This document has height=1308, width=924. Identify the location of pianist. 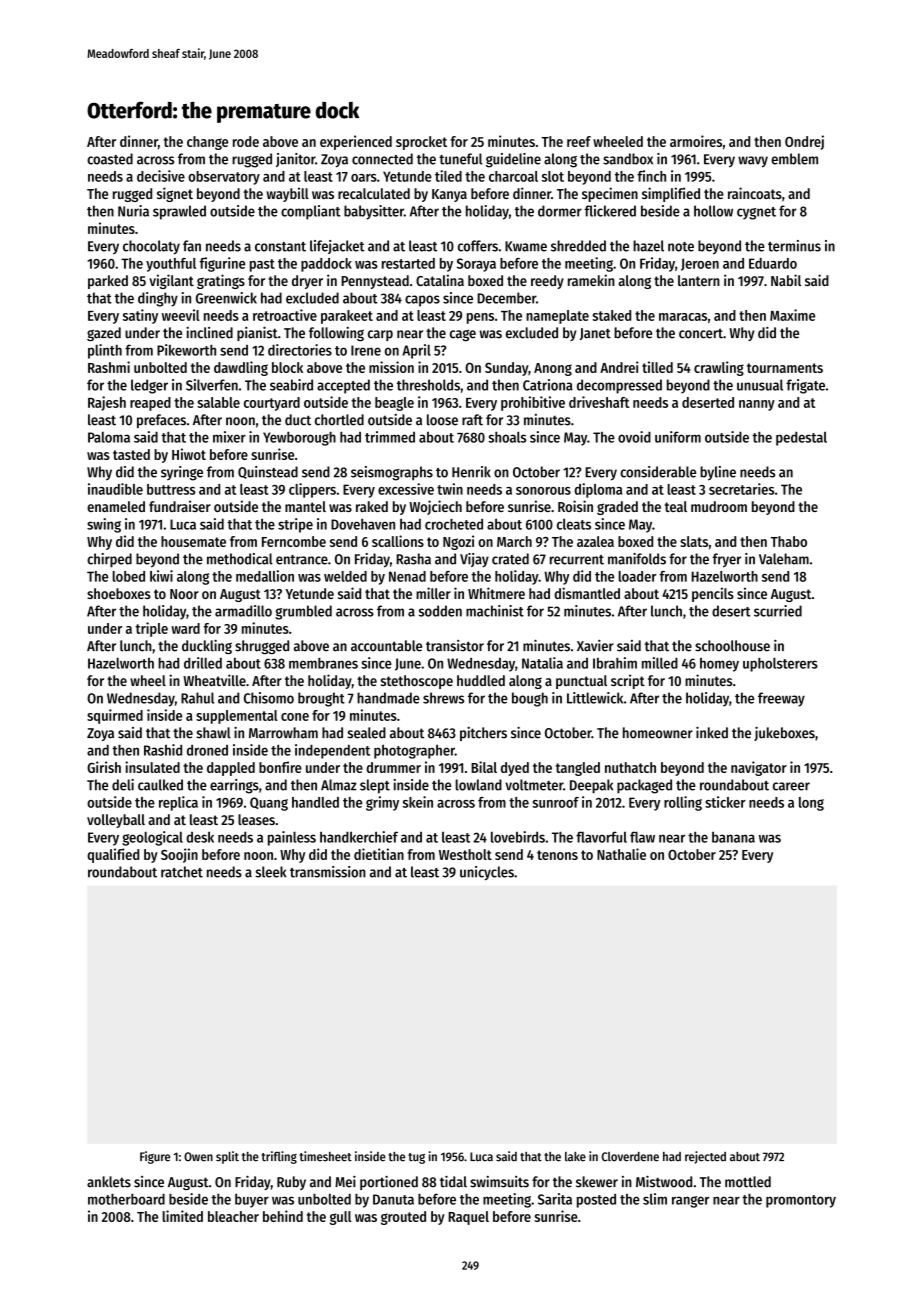
(257, 333).
